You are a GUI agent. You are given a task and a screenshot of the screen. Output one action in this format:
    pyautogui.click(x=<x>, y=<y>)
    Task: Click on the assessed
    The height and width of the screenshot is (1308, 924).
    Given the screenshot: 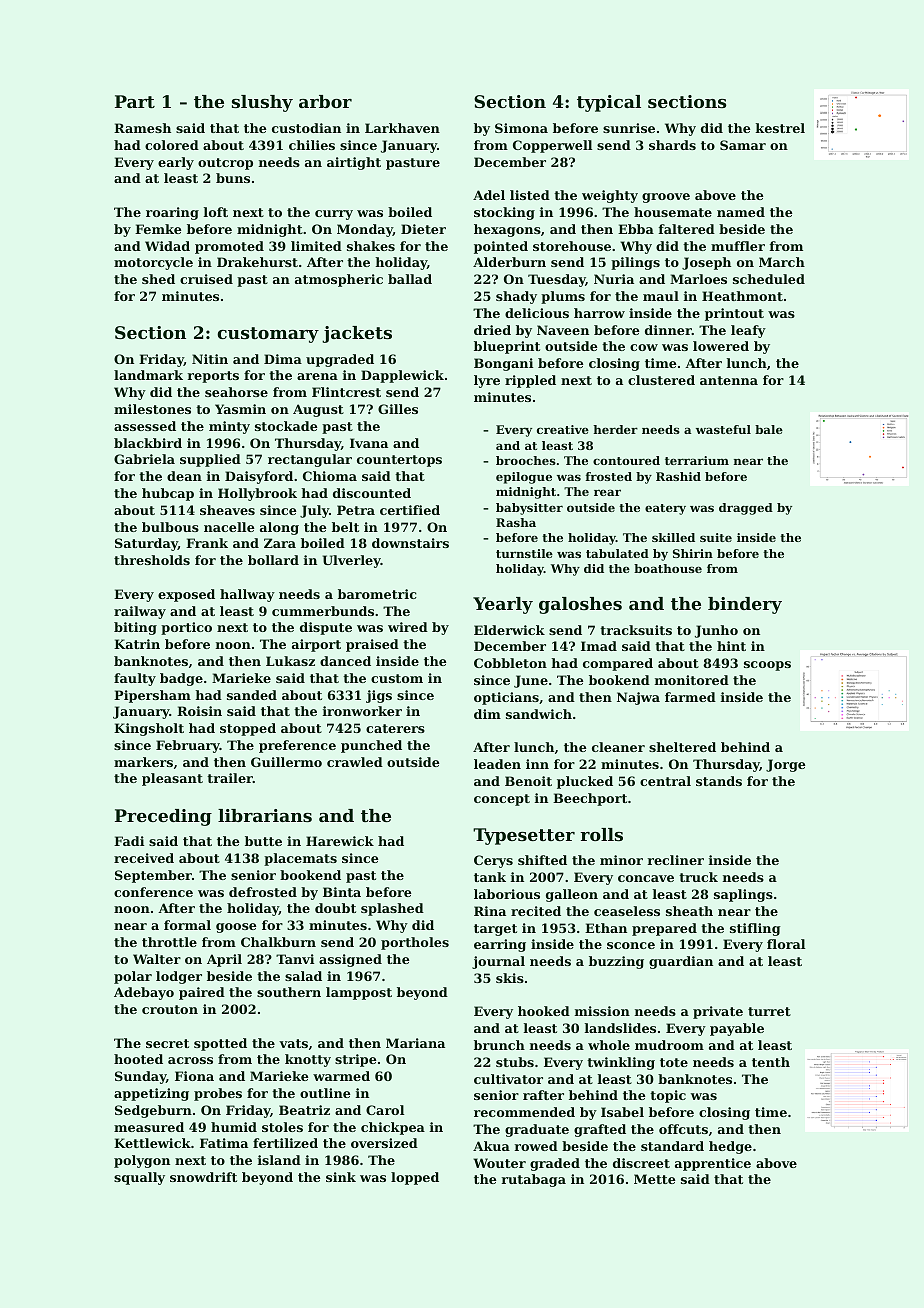 What is the action you would take?
    pyautogui.click(x=145, y=426)
